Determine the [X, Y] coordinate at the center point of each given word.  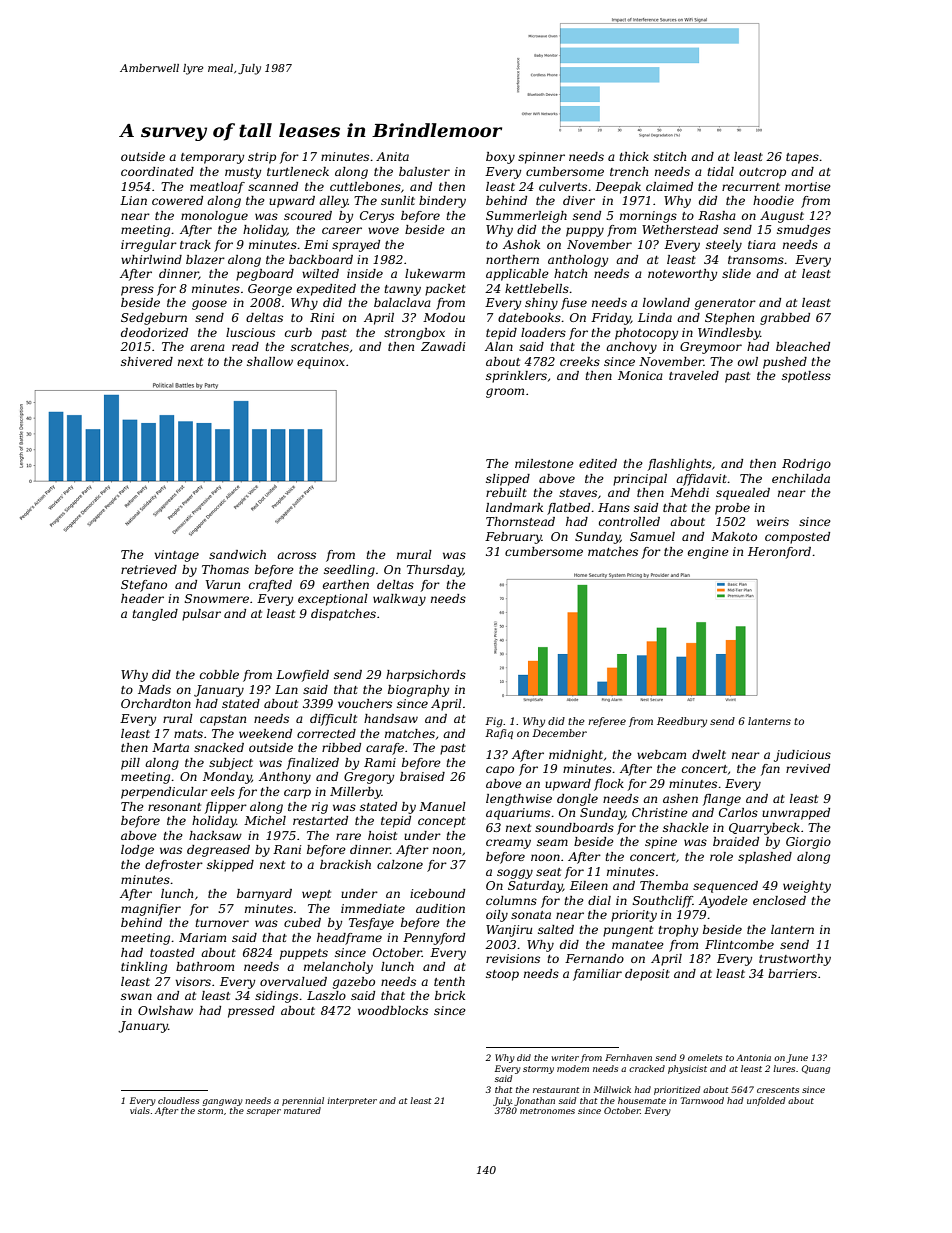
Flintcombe [739, 944]
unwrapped [796, 814]
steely [724, 246]
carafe [385, 749]
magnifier [151, 910]
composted [797, 538]
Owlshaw [165, 1010]
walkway [399, 600]
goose [209, 305]
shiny [541, 304]
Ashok [521, 244]
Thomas [225, 569]
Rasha [717, 215]
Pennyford [434, 939]
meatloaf [217, 188]
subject [231, 764]
